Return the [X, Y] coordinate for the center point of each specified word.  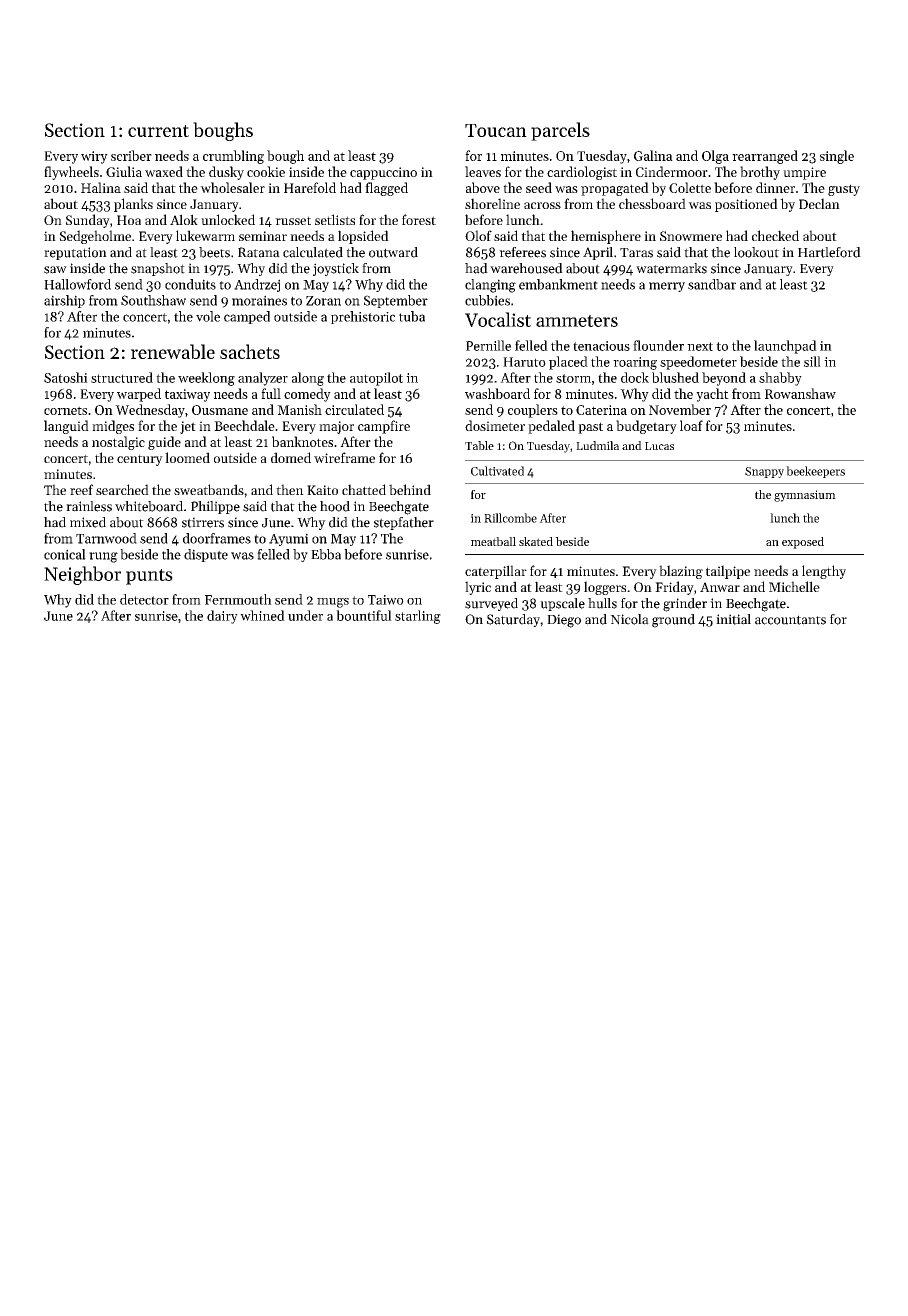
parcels [560, 131]
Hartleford [829, 252]
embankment [558, 284]
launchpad [785, 347]
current [158, 131]
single [837, 157]
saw [55, 270]
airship [64, 301]
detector [144, 599]
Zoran [323, 301]
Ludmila [597, 445]
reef [81, 489]
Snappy [764, 472]
